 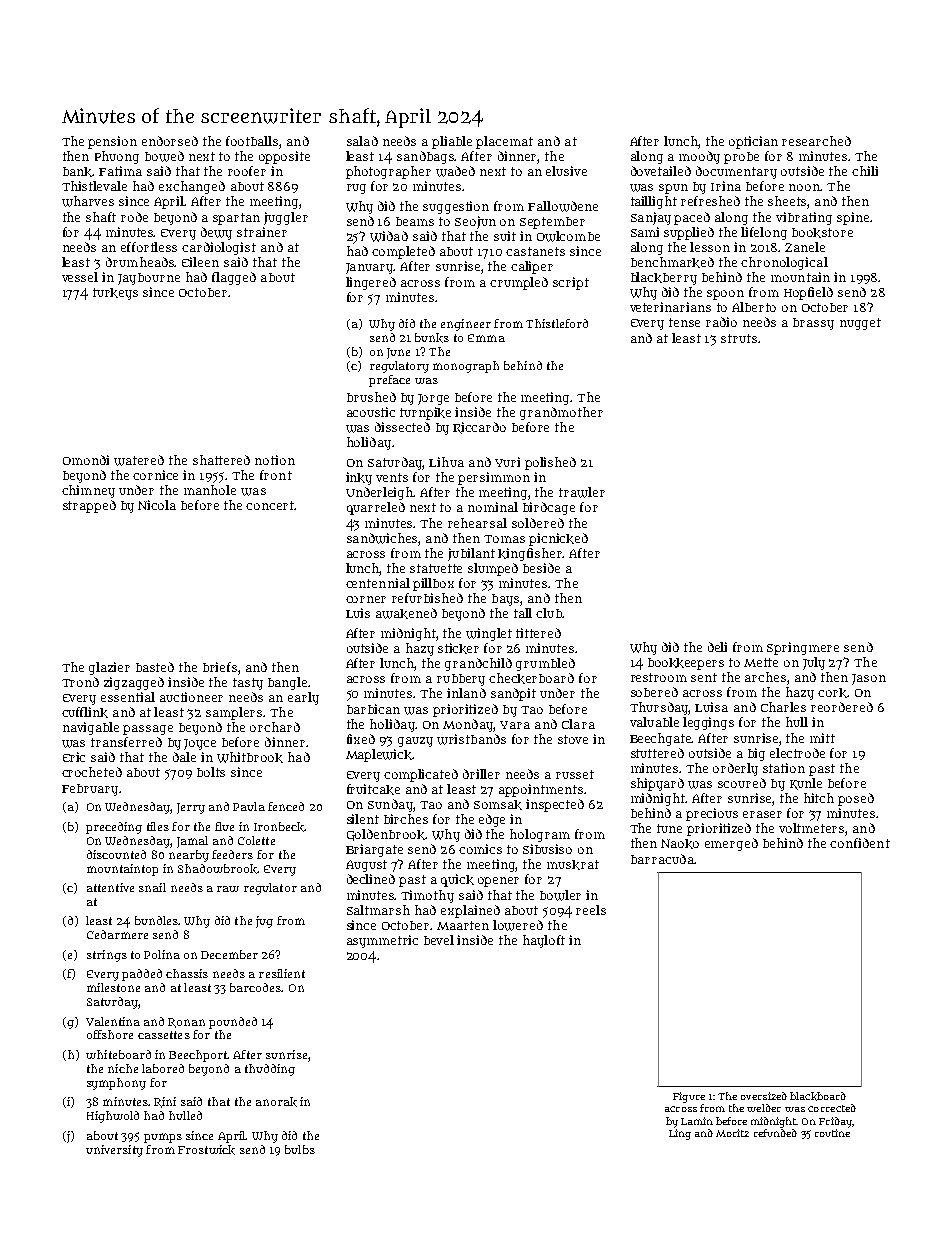 What do you see at coordinates (446, 462) in the screenshot?
I see `Lihua` at bounding box center [446, 462].
